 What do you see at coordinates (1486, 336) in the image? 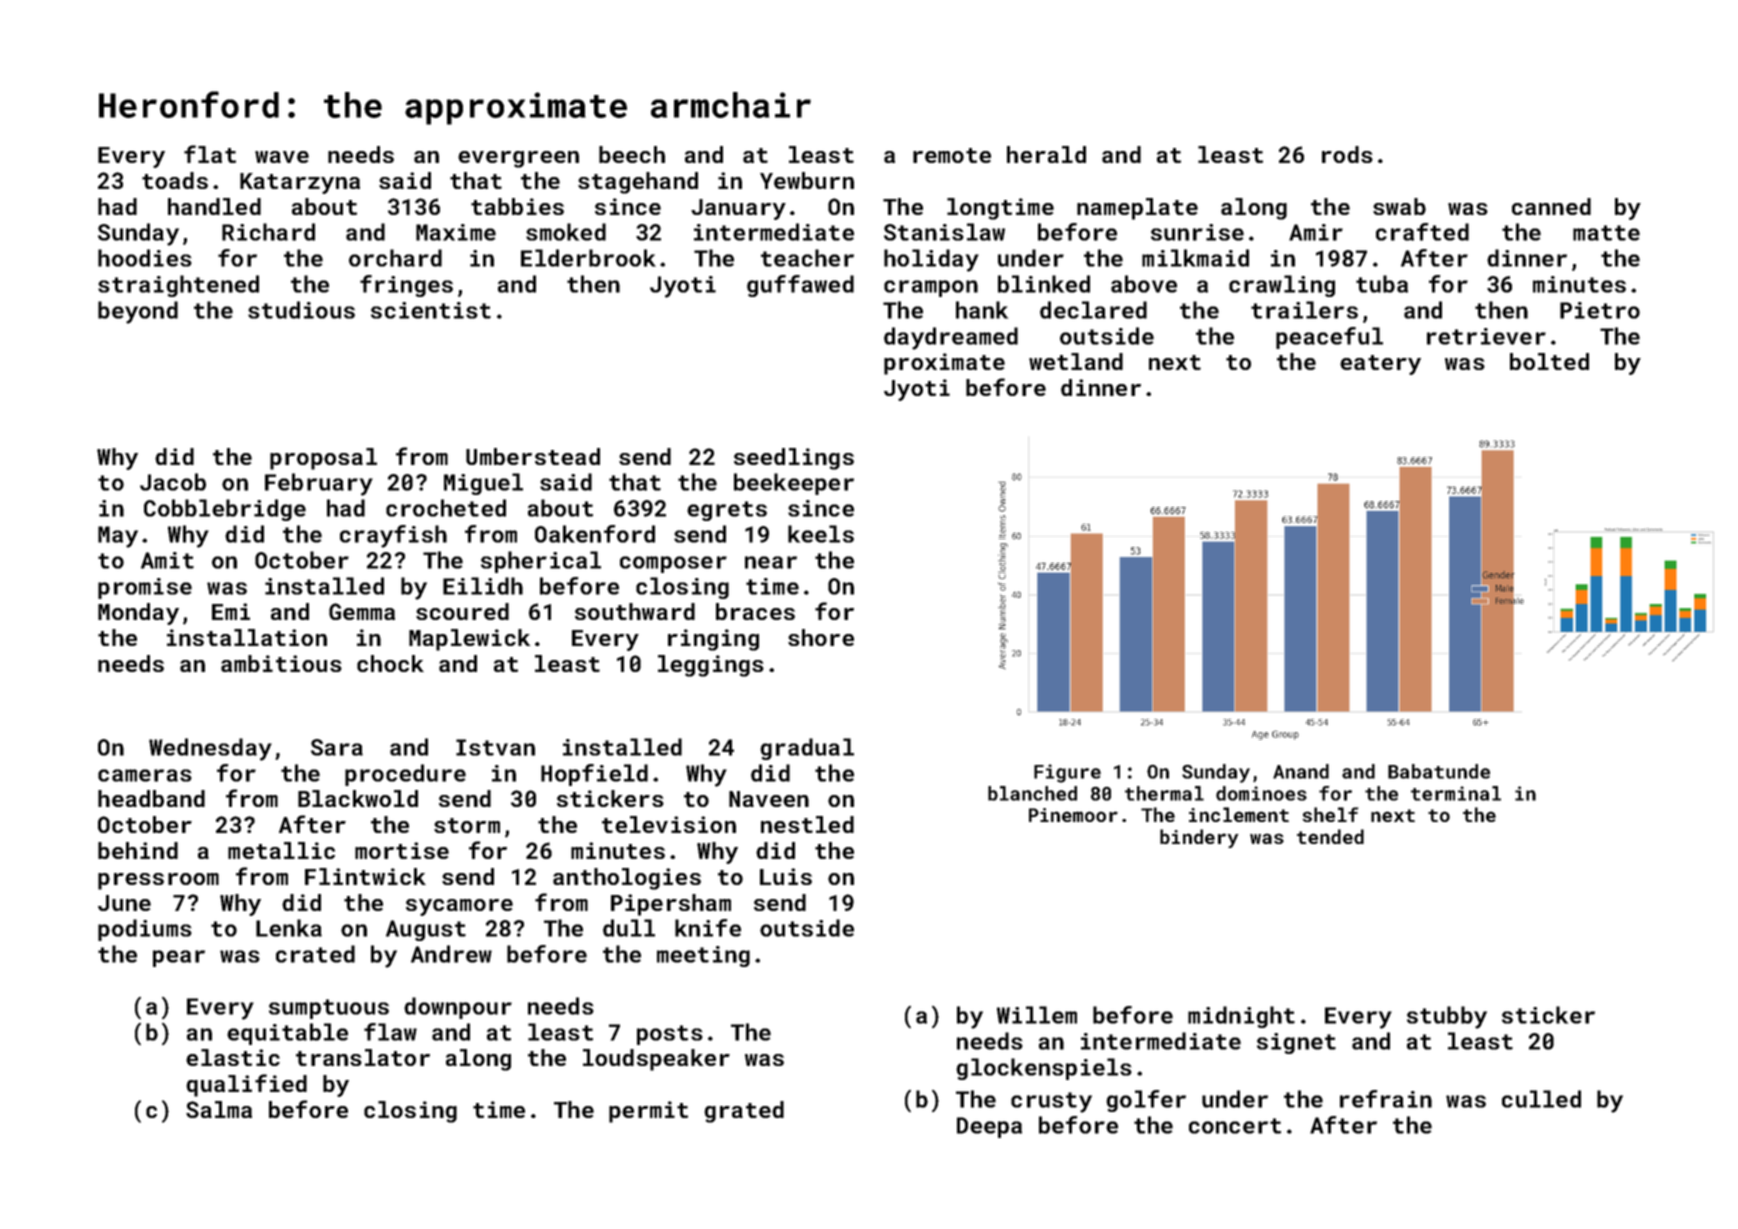
I see `retriever` at bounding box center [1486, 336].
